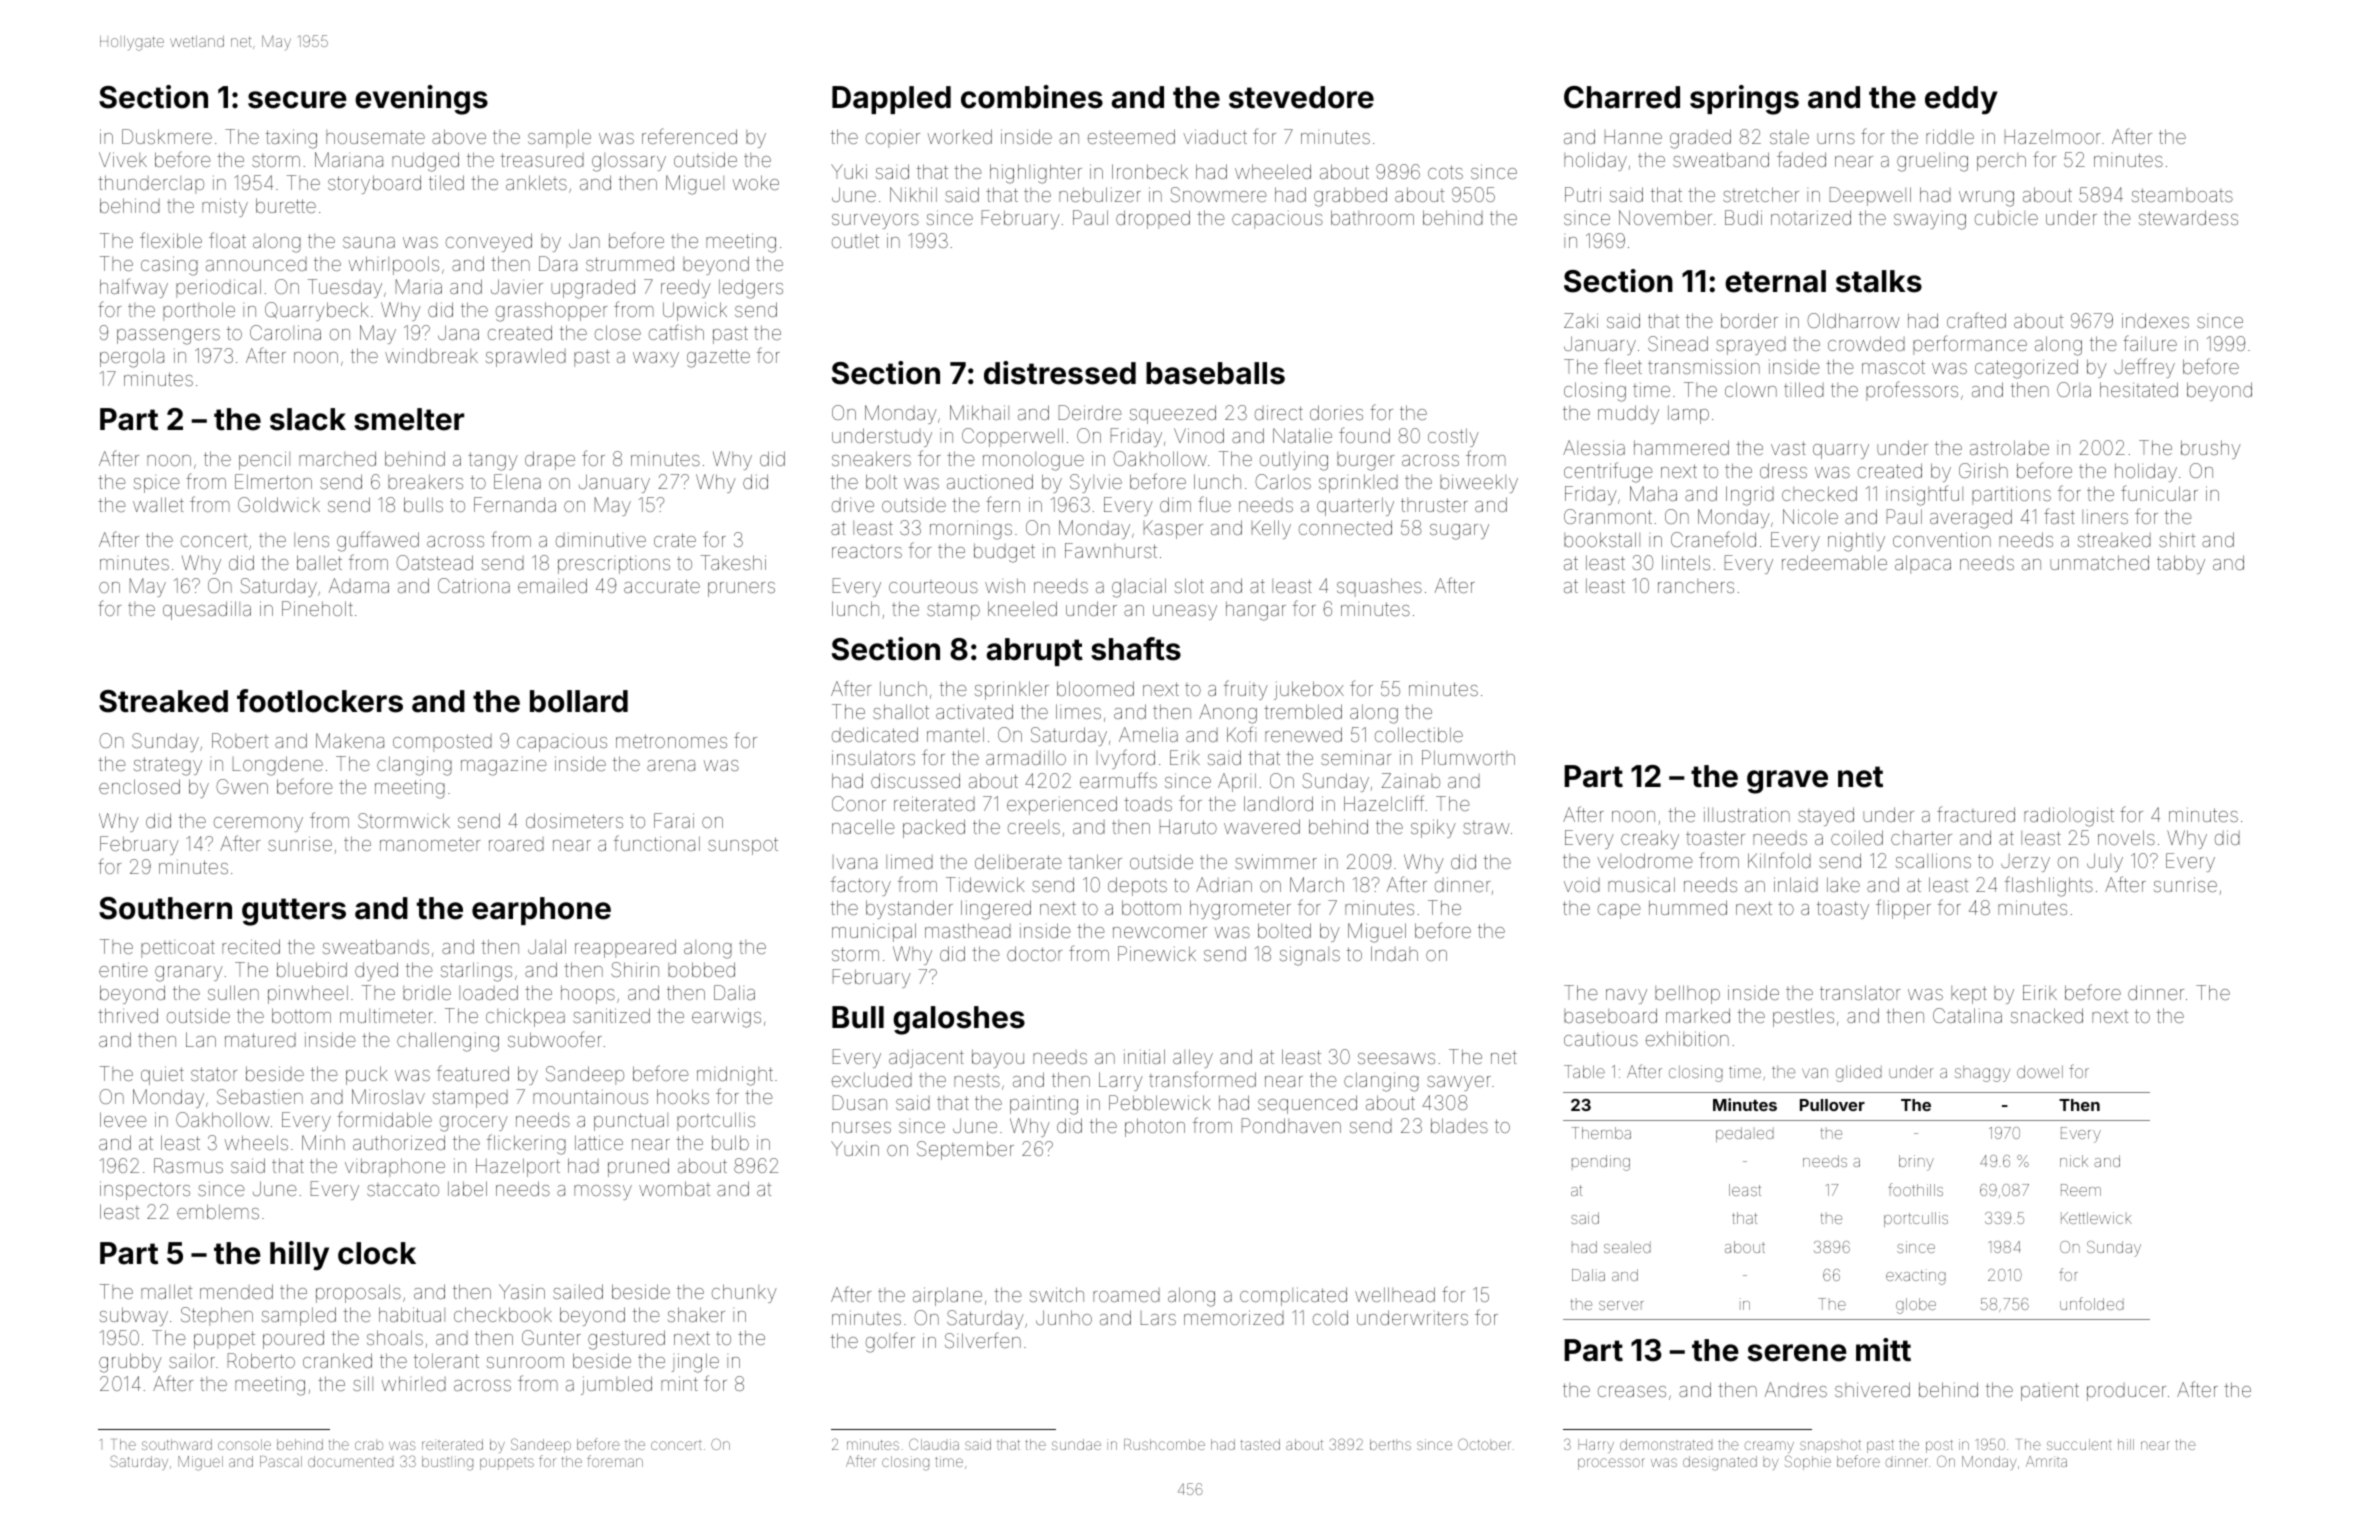 The image size is (2353, 1523). What do you see at coordinates (166, 1291) in the page?
I see `mallet` at bounding box center [166, 1291].
